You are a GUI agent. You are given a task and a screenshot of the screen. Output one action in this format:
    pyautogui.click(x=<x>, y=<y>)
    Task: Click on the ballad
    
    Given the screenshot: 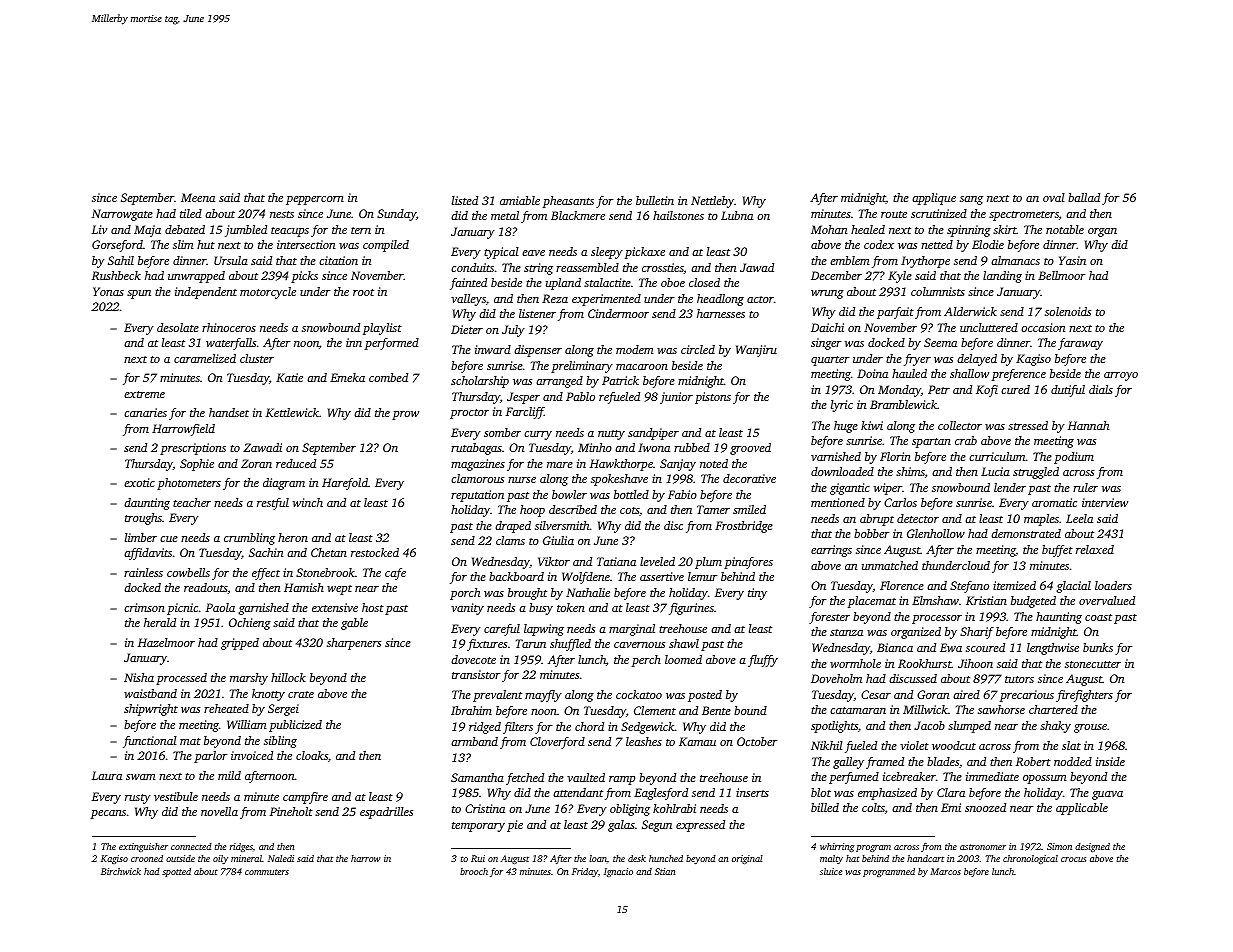 What is the action you would take?
    pyautogui.click(x=1084, y=197)
